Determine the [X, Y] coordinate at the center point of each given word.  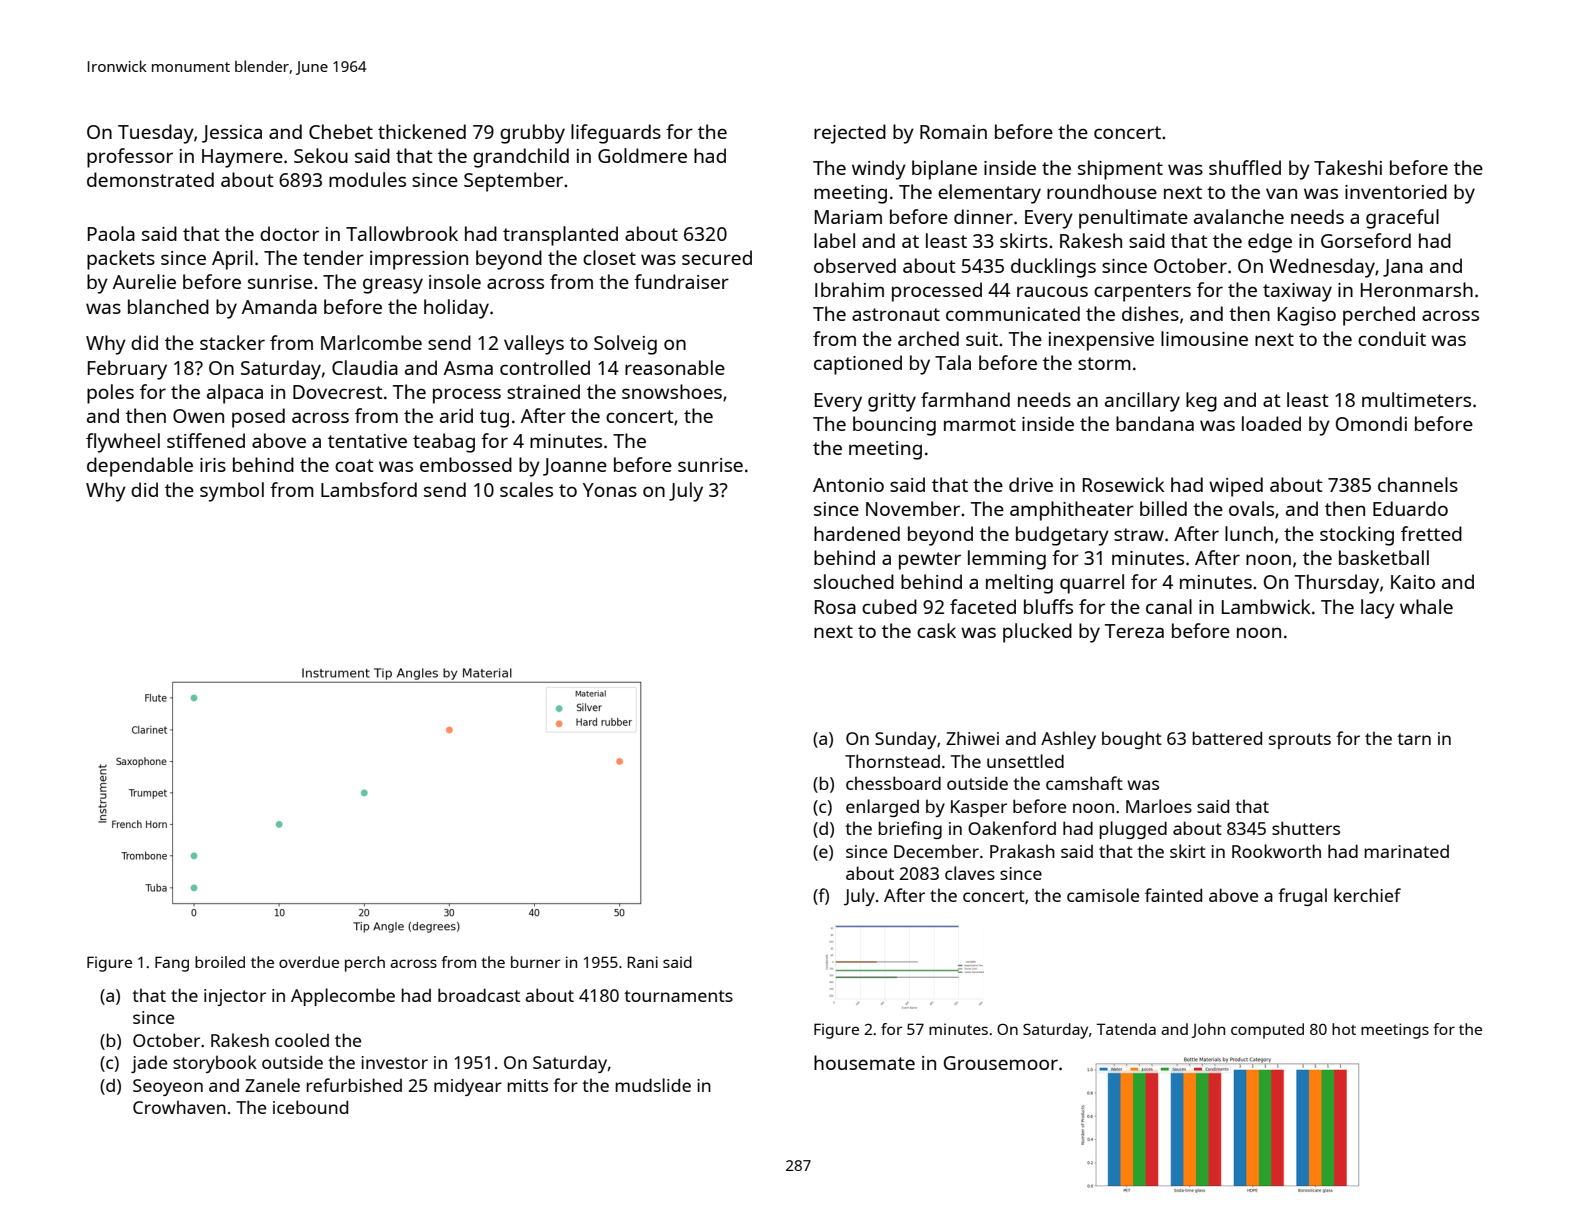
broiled [220, 962]
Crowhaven [179, 1107]
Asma [468, 368]
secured [717, 257]
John [1208, 1030]
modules [367, 179]
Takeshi [1348, 167]
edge [1270, 243]
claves [970, 873]
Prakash [1022, 851]
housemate [864, 1062]
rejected [850, 134]
